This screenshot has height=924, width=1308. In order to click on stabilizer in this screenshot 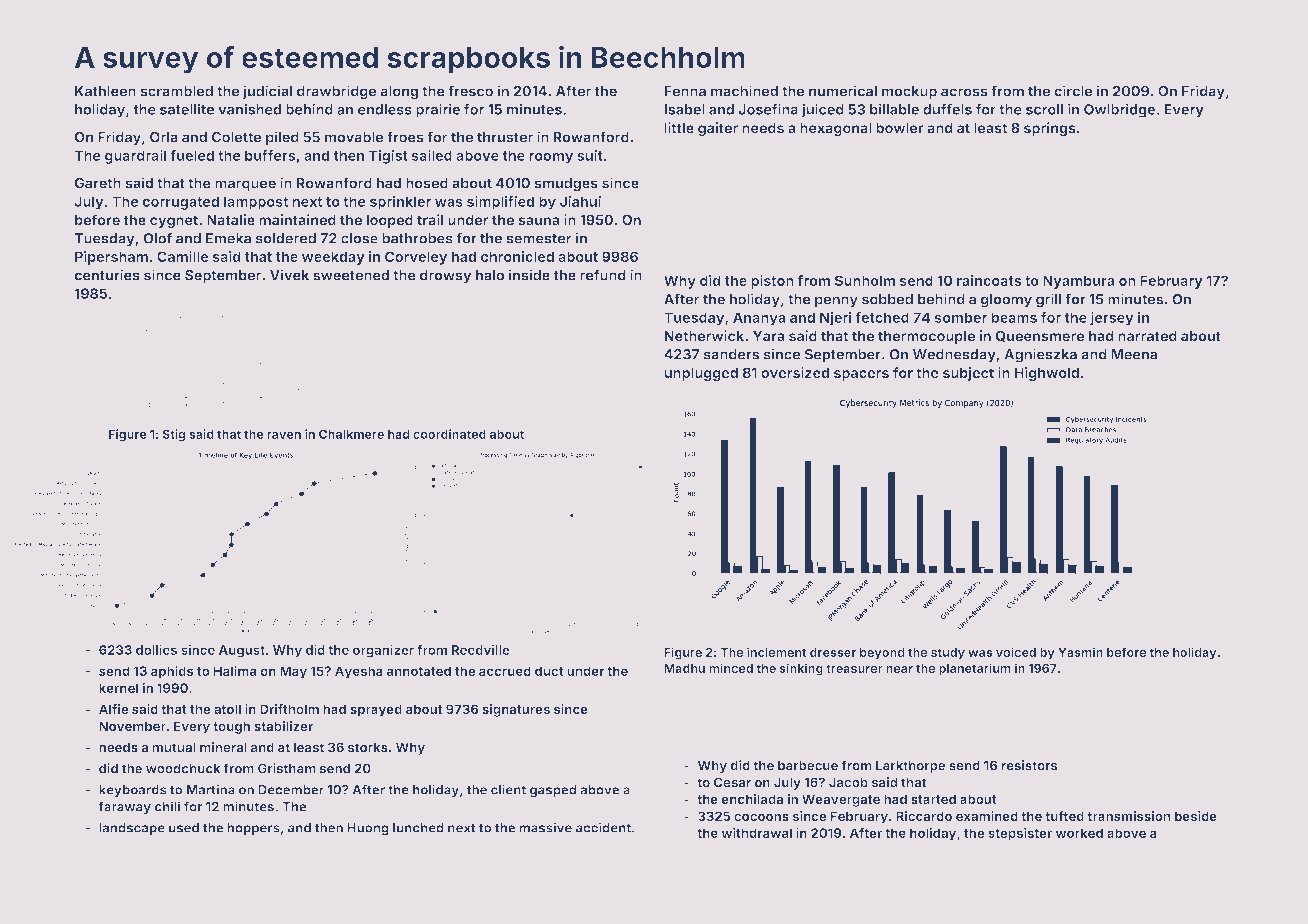, I will do `click(283, 726)`.
